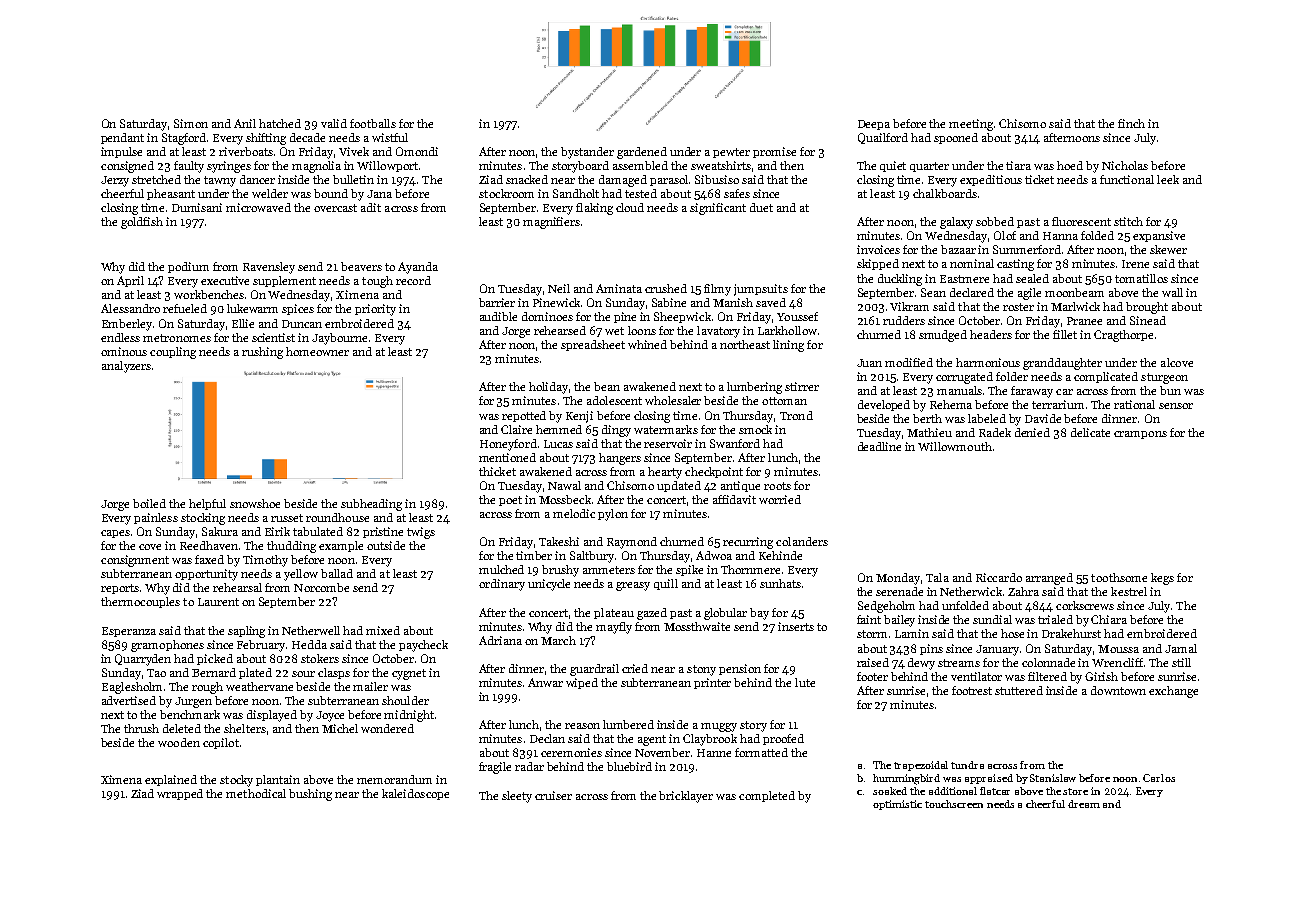 The width and height of the page is (1308, 924). I want to click on Takeshi, so click(559, 541).
